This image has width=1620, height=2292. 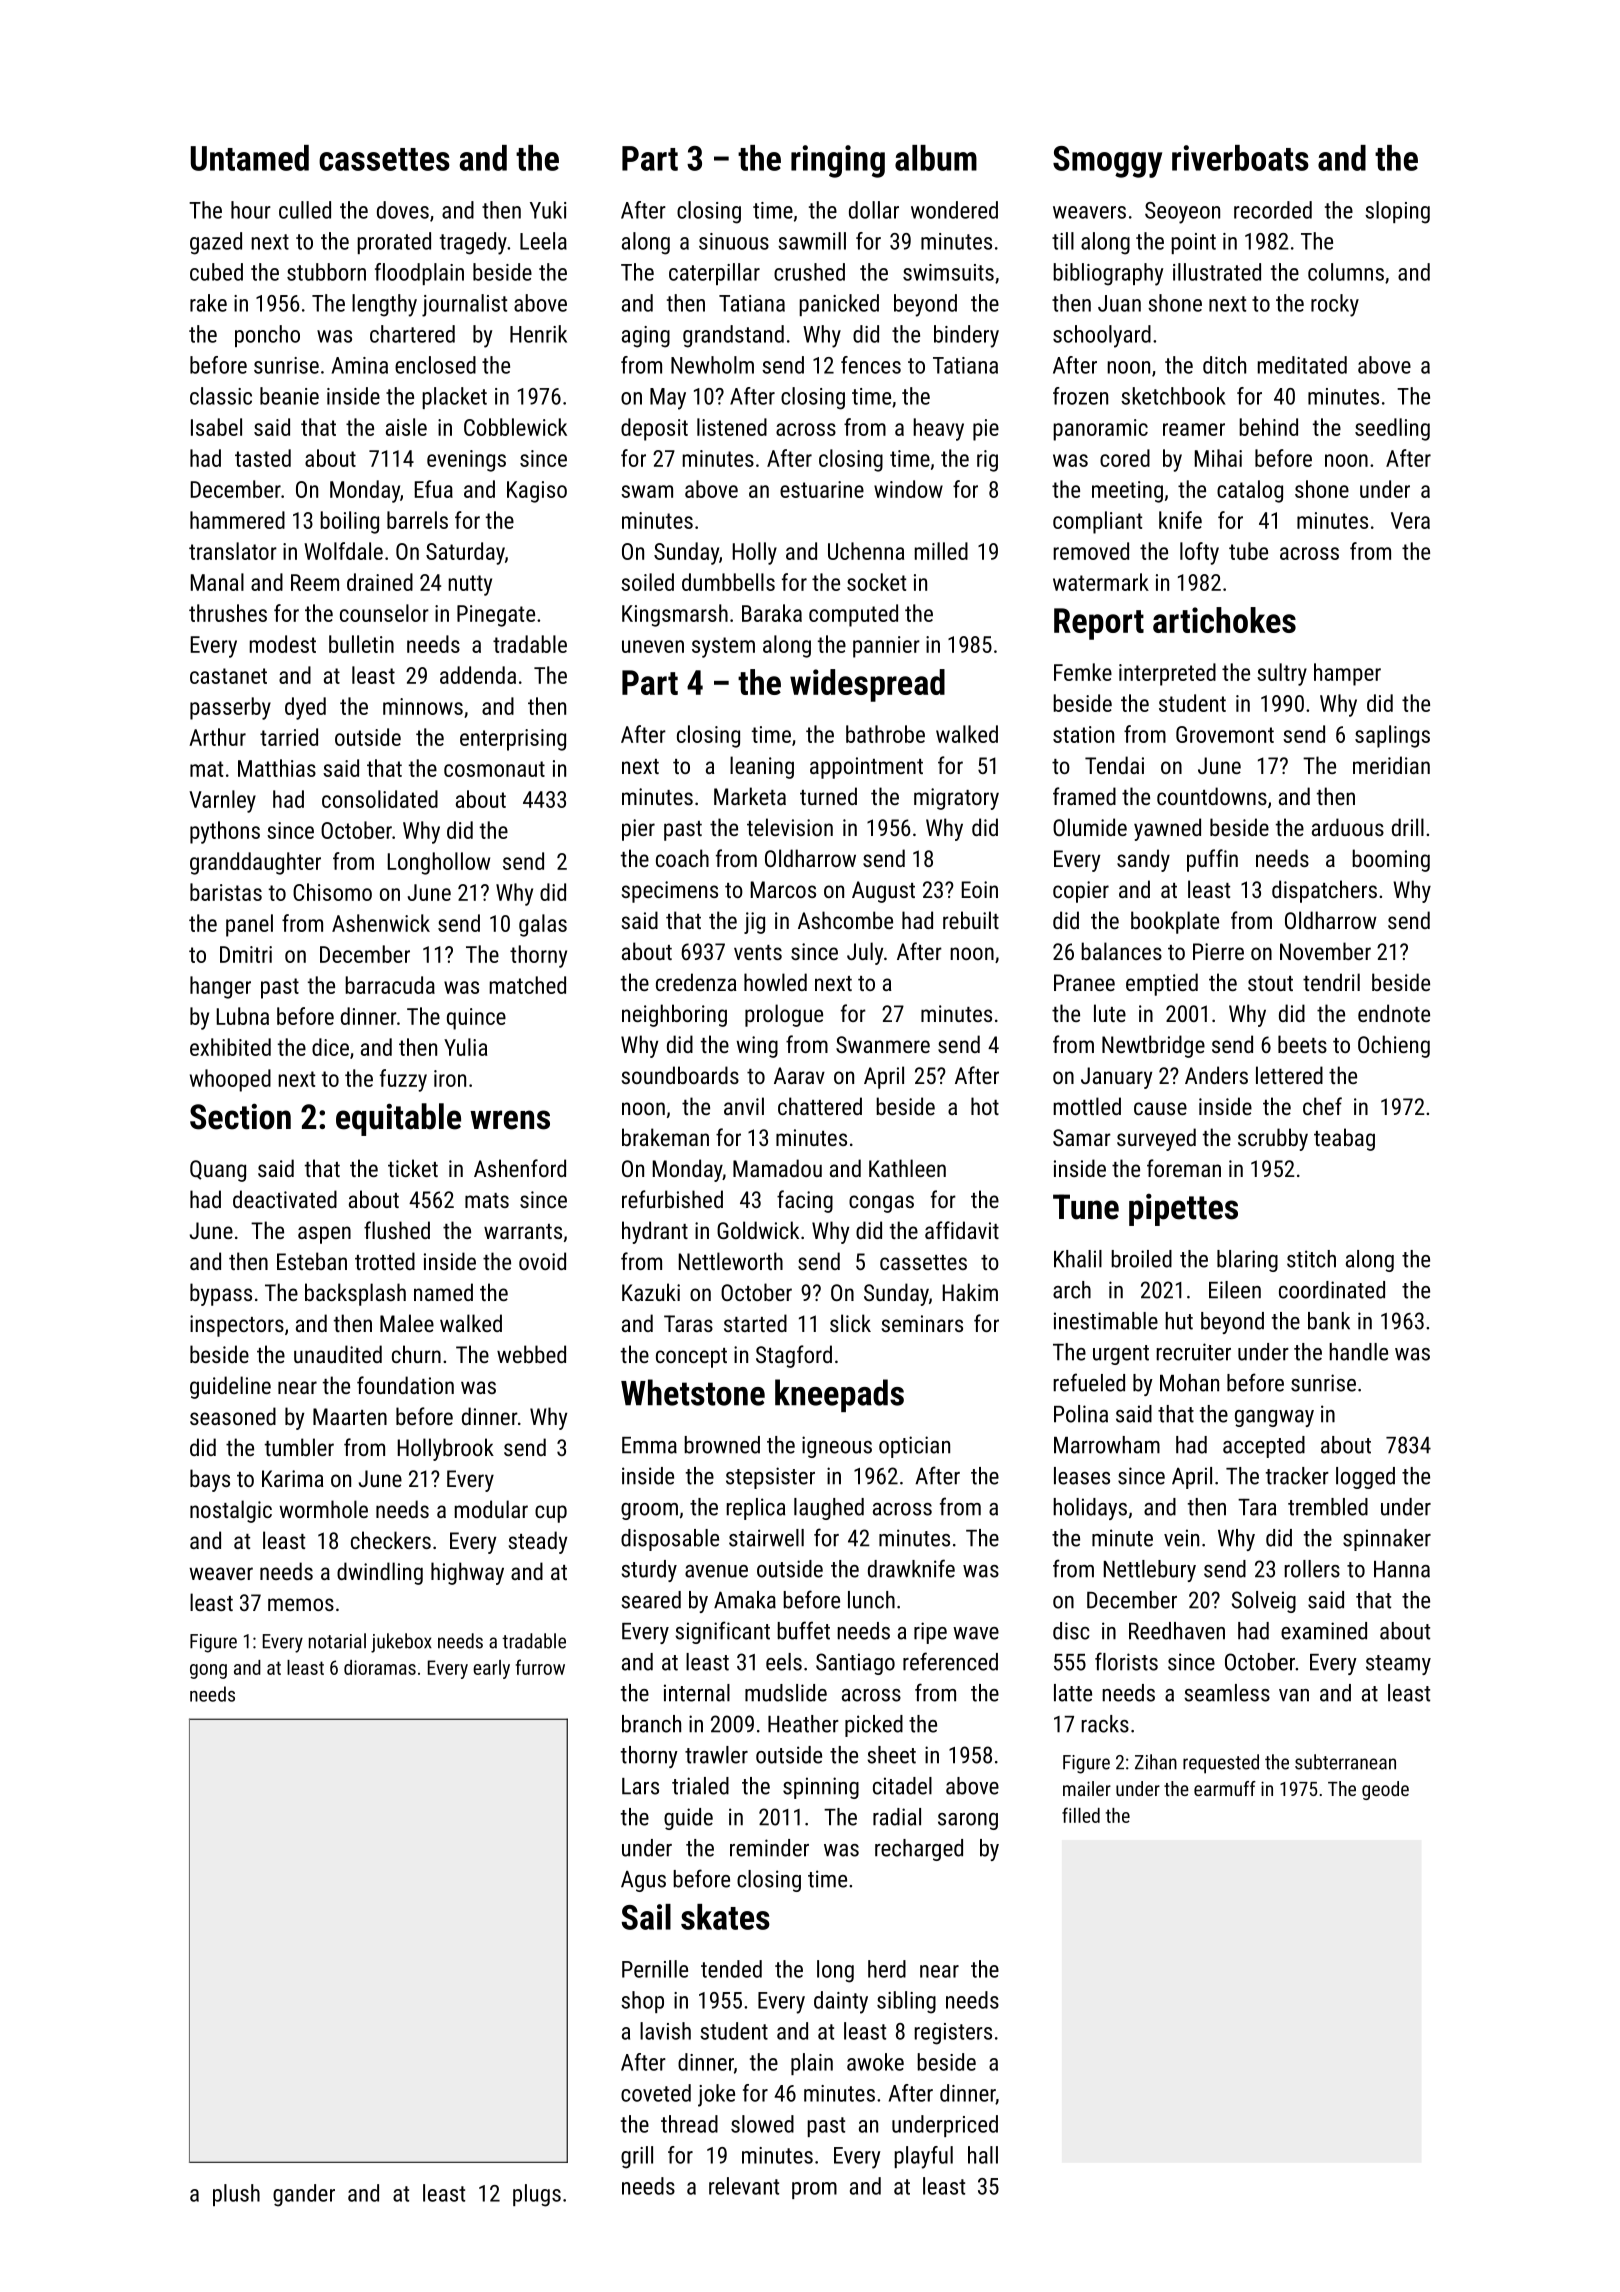 I want to click on socket, so click(x=876, y=582).
